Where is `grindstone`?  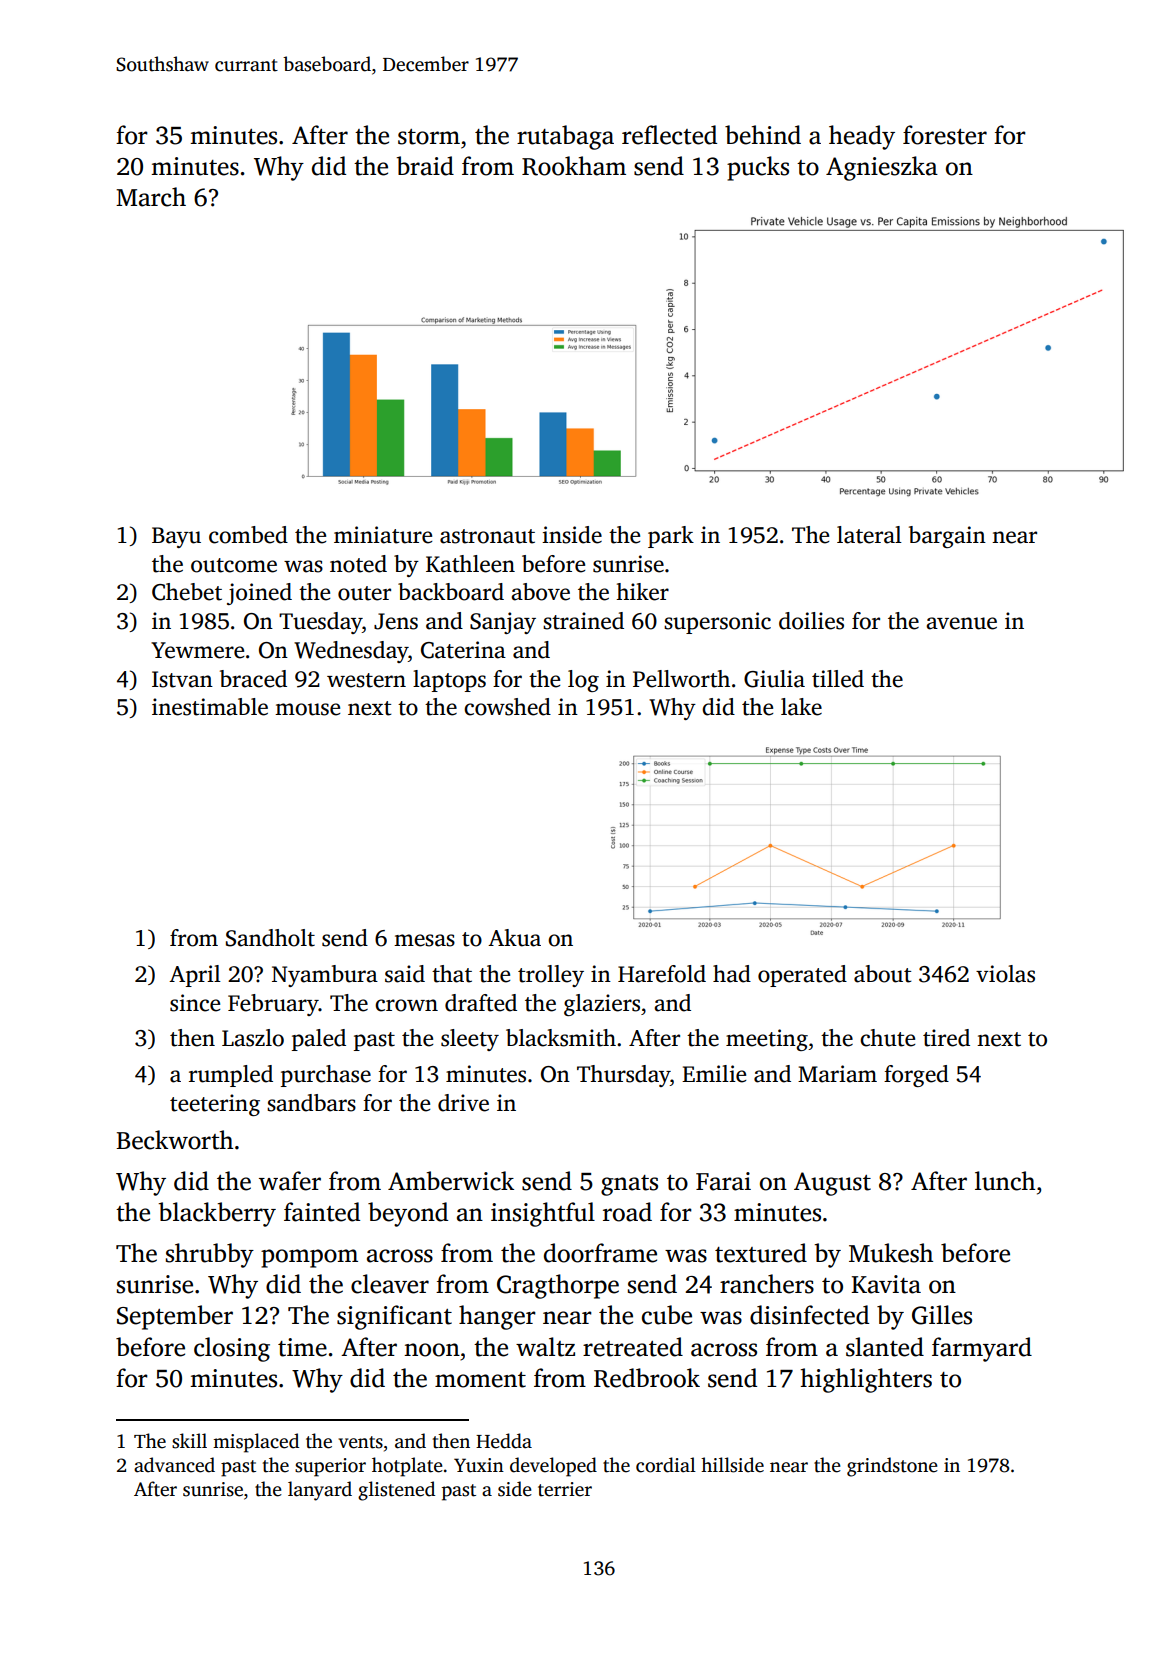
grindstone is located at coordinates (892, 1467).
